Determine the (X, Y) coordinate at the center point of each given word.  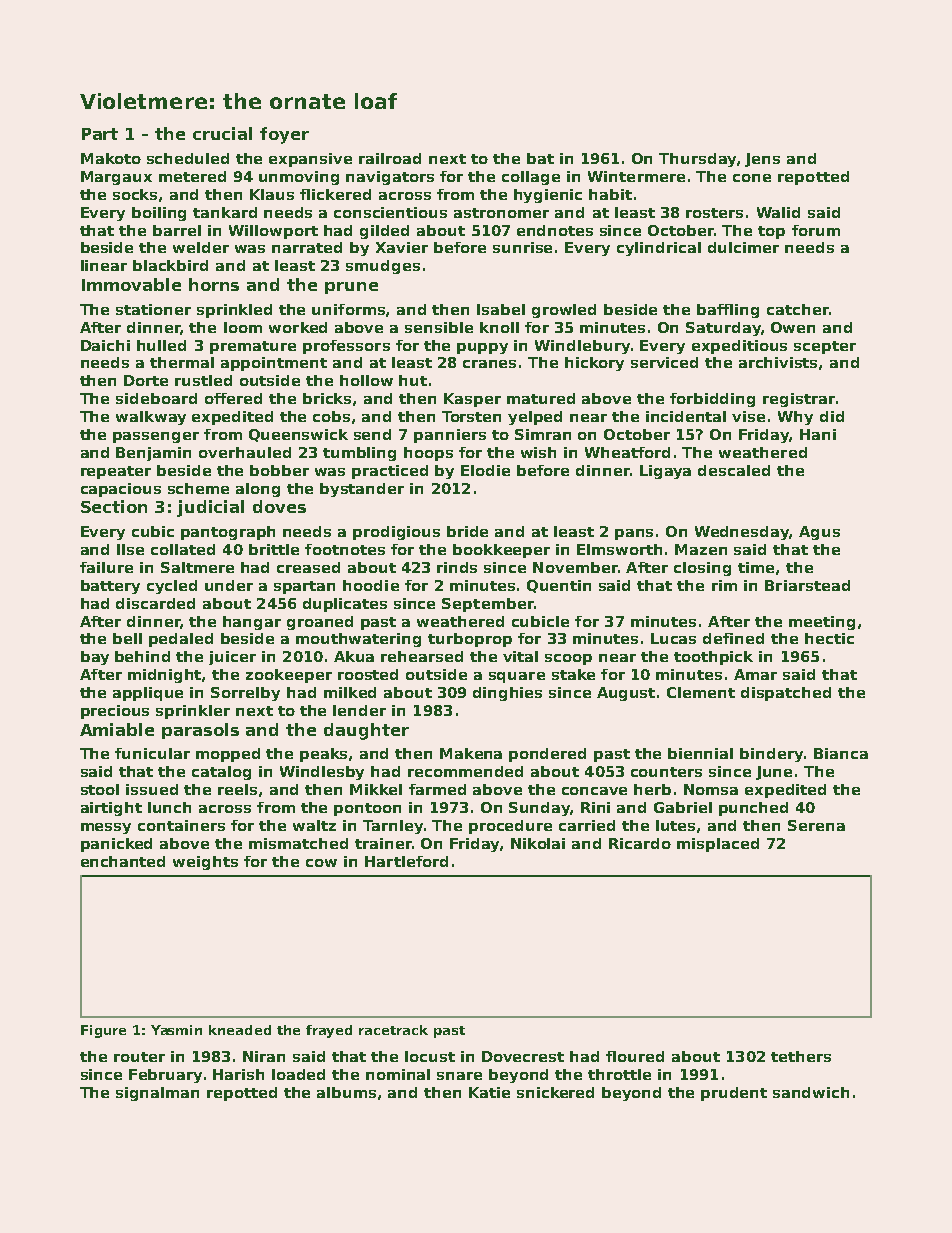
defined (733, 638)
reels (237, 789)
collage (531, 178)
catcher (798, 309)
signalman (157, 1094)
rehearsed (422, 656)
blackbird (170, 265)
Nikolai (538, 843)
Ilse (130, 549)
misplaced (718, 845)
